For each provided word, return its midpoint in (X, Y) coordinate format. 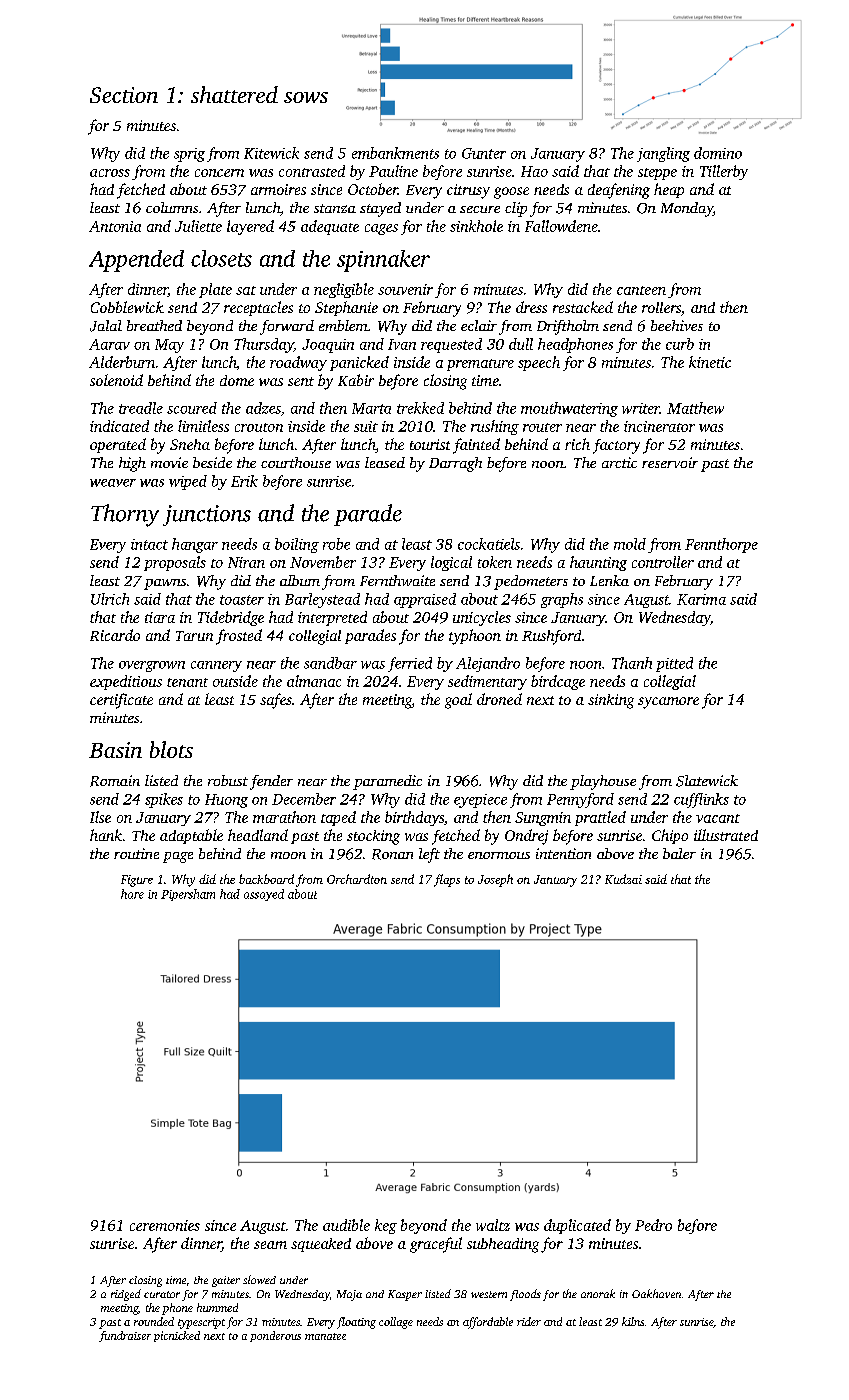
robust (228, 780)
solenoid (116, 380)
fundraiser (125, 1336)
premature (480, 365)
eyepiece (480, 801)
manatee (325, 1336)
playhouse (603, 782)
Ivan (402, 344)
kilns (633, 1321)
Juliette (198, 226)
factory (616, 446)
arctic (619, 462)
